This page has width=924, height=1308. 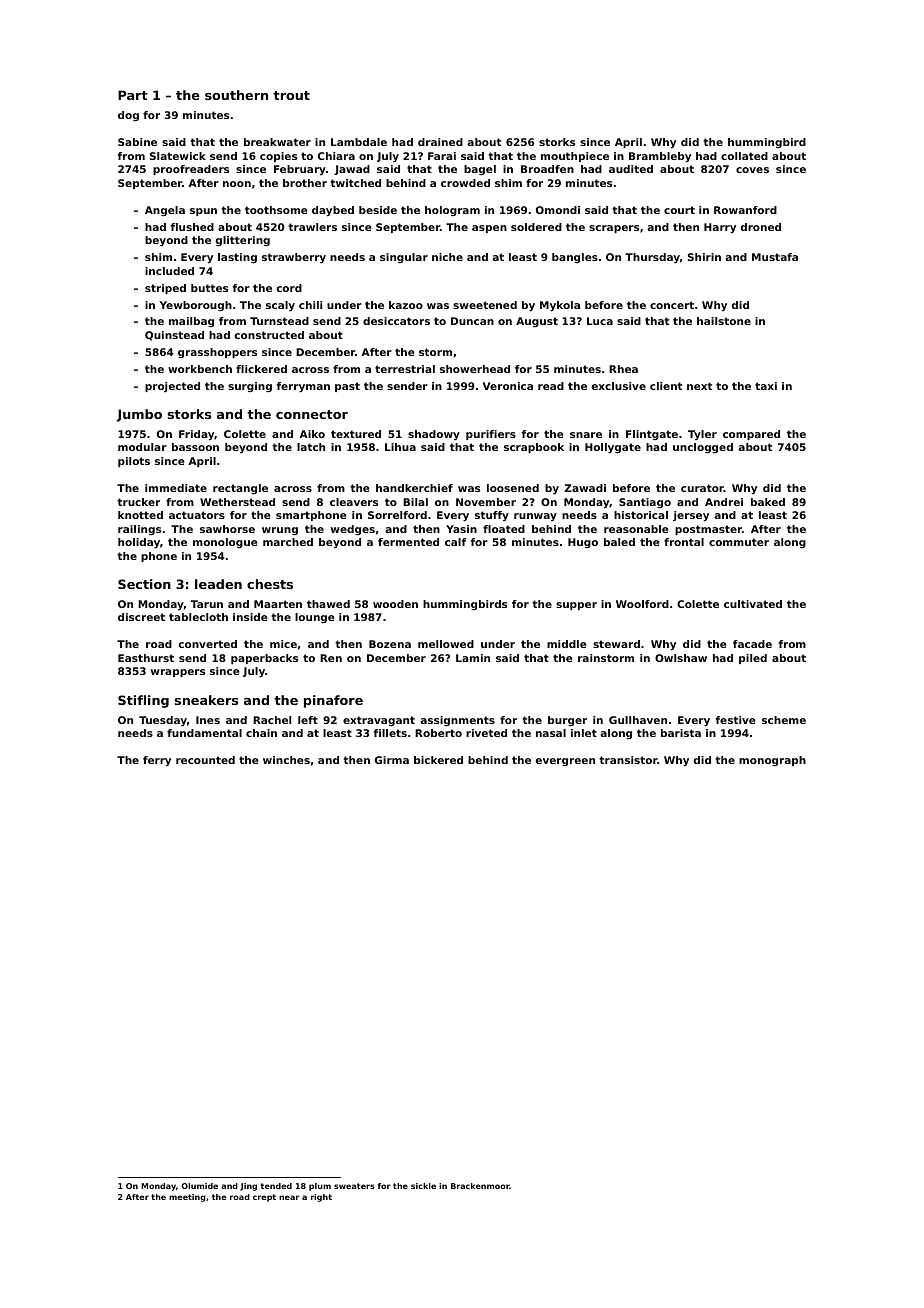 I want to click on Owlshaw, so click(x=681, y=658).
